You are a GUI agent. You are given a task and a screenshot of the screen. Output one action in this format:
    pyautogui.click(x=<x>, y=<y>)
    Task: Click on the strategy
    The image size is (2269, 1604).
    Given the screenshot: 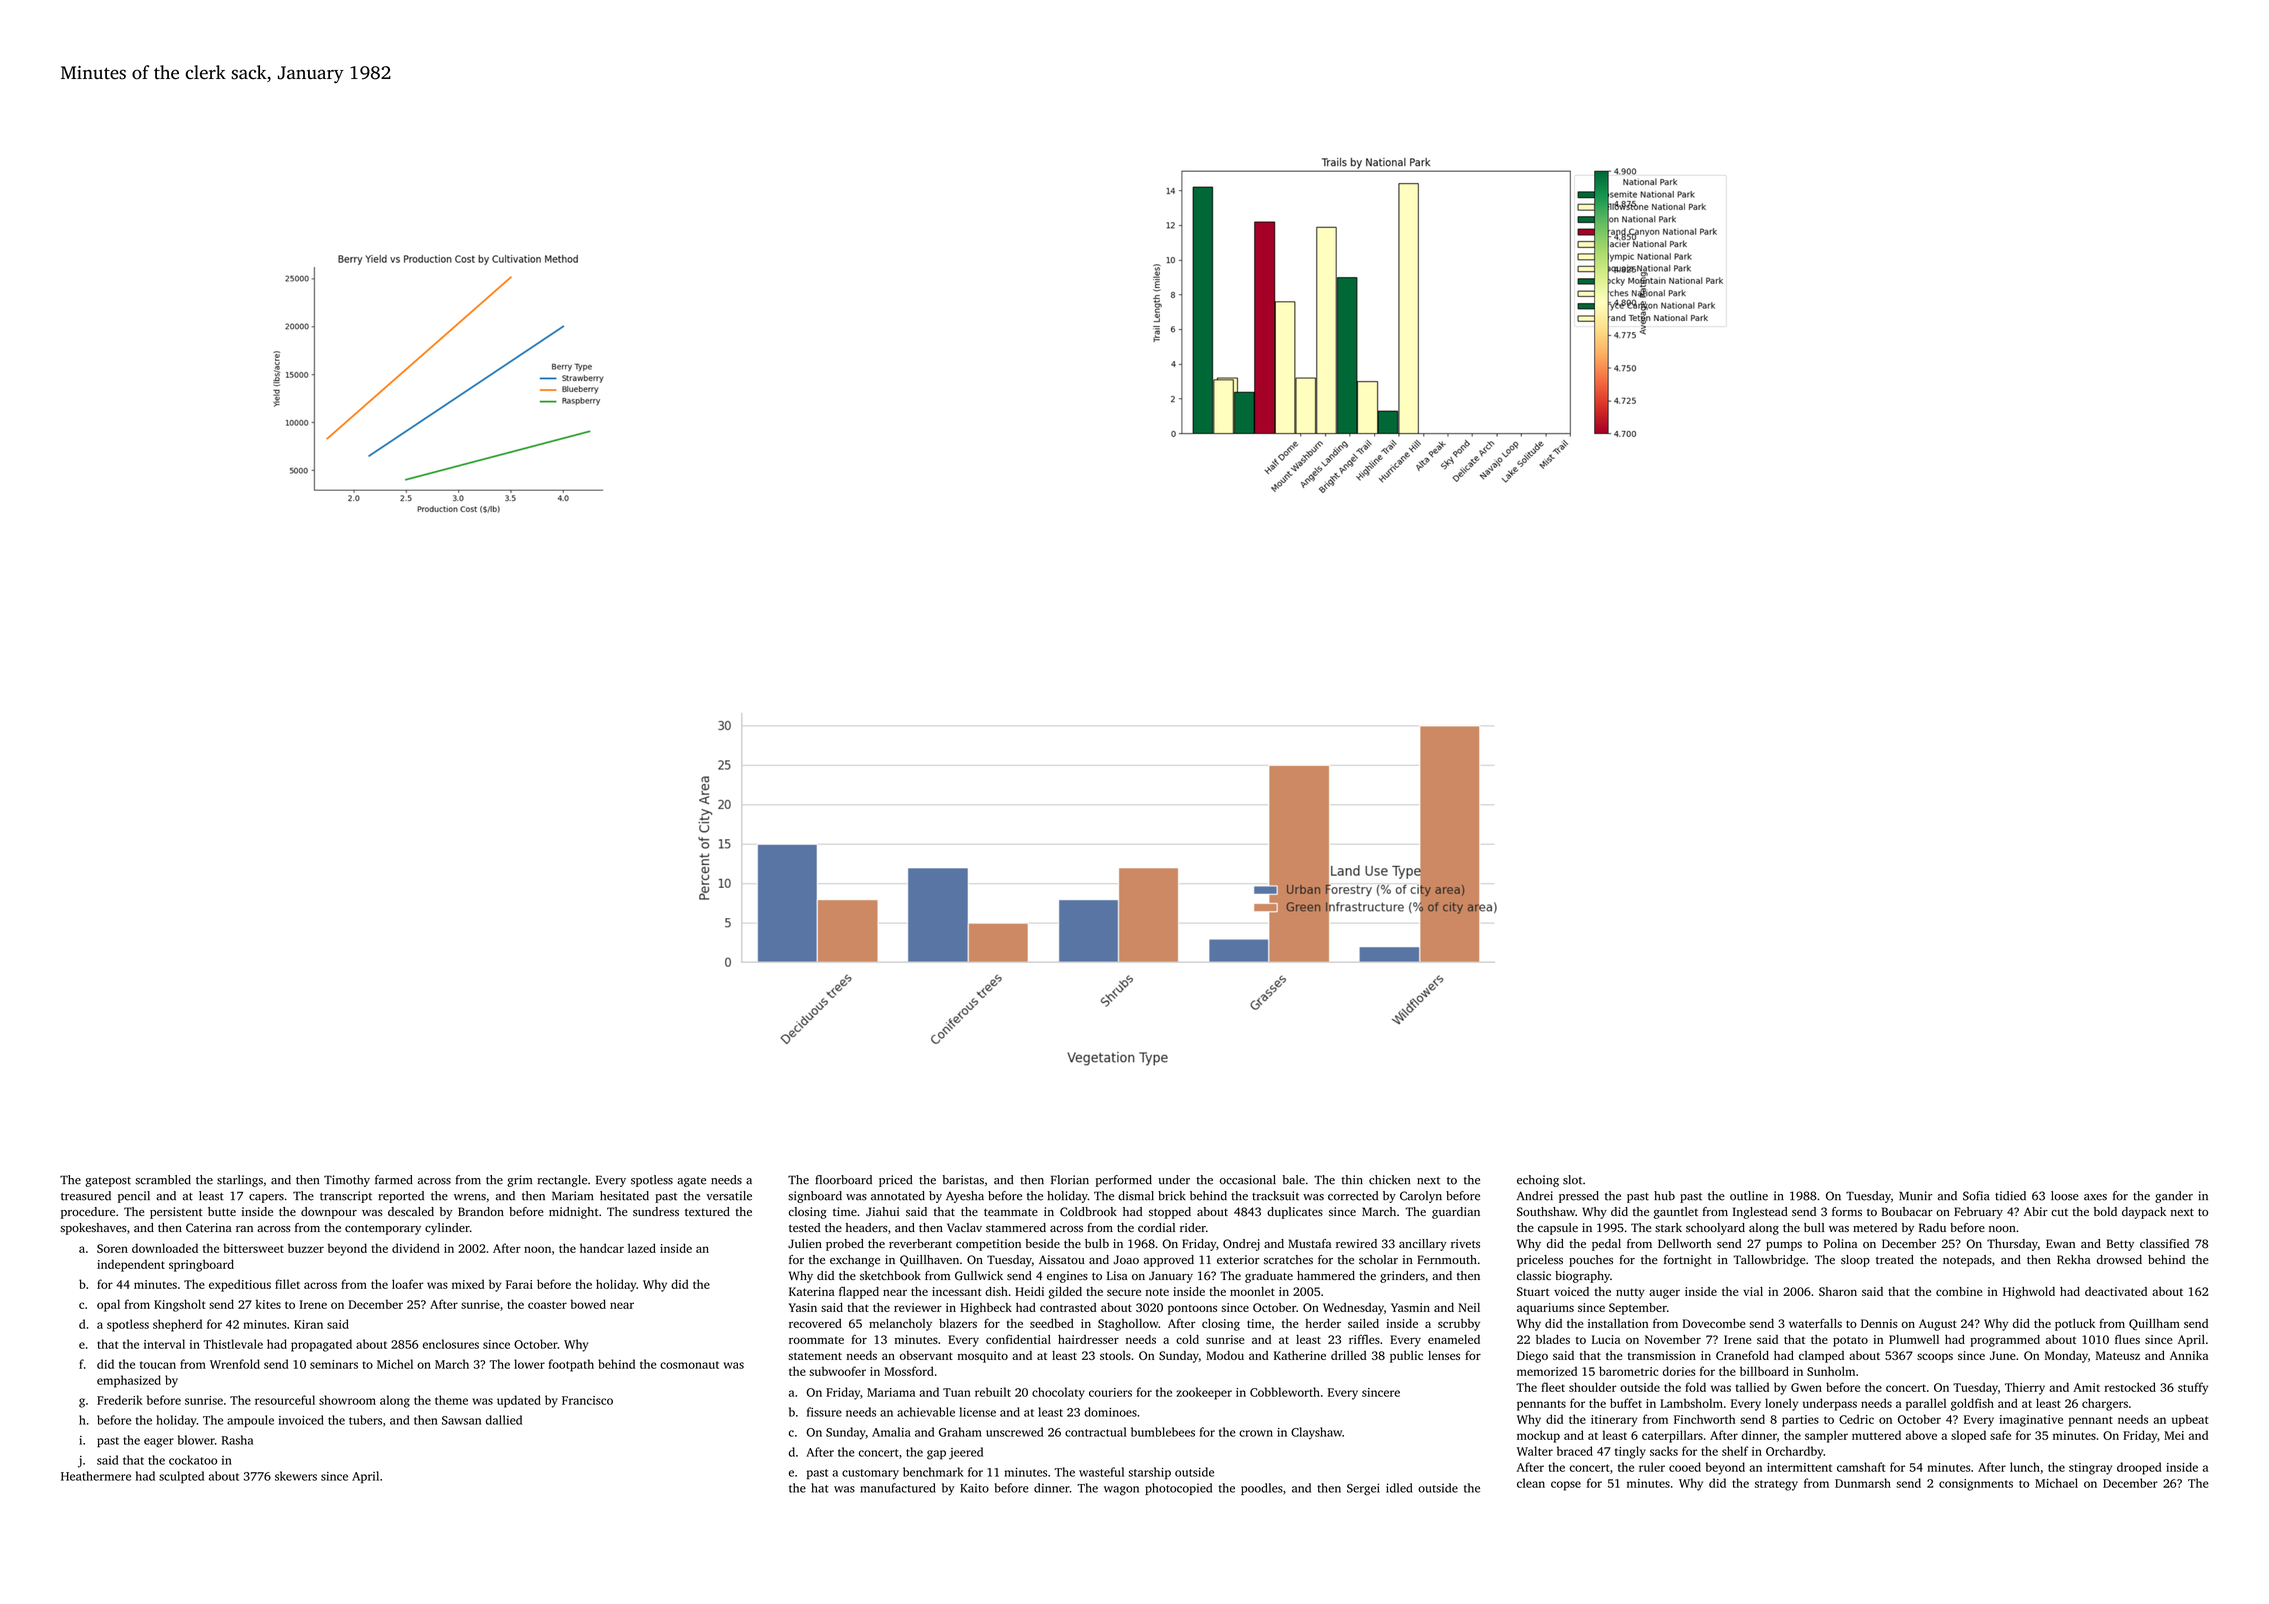 What is the action you would take?
    pyautogui.click(x=1776, y=1485)
